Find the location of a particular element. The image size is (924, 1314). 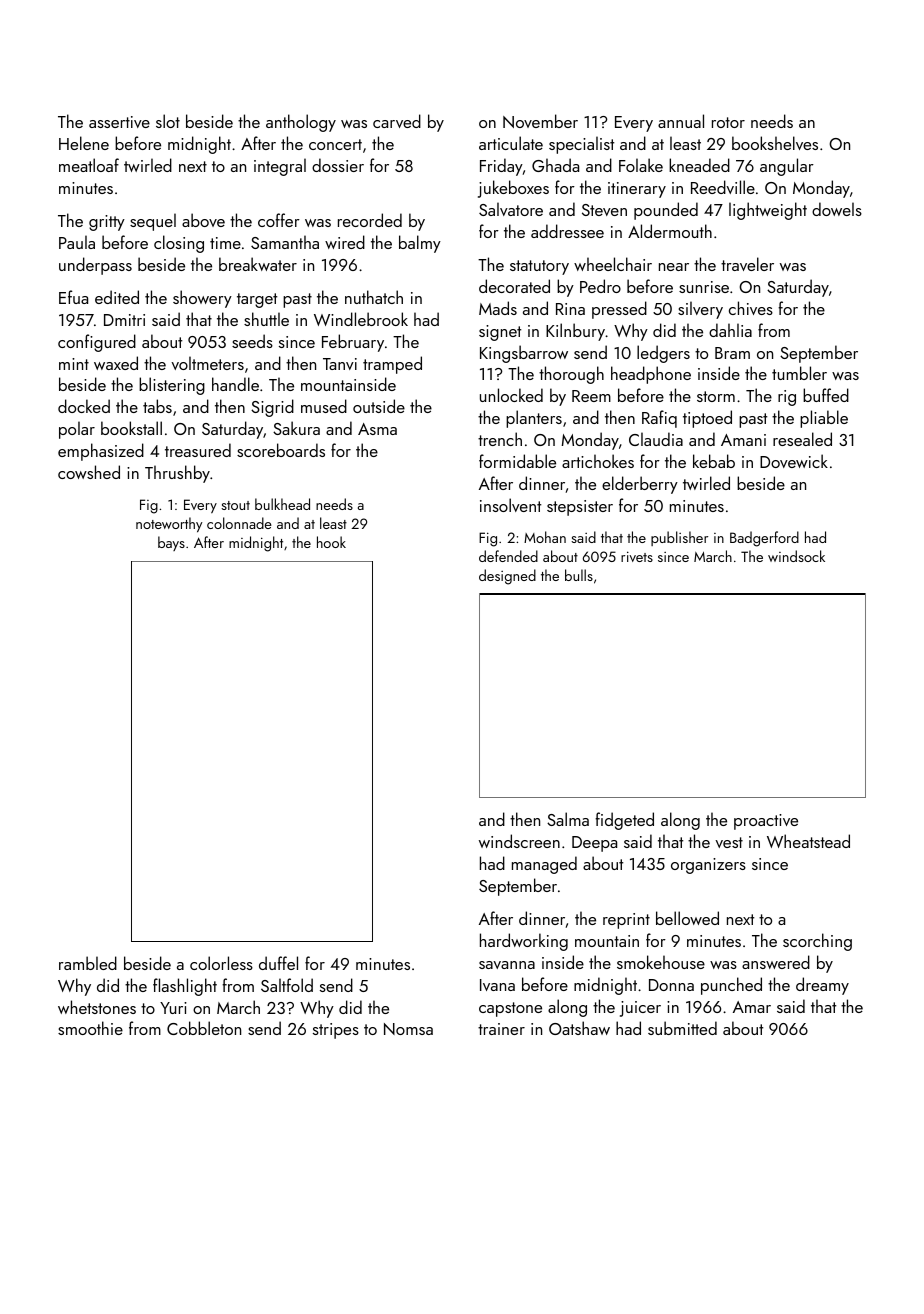

carved is located at coordinates (397, 121).
